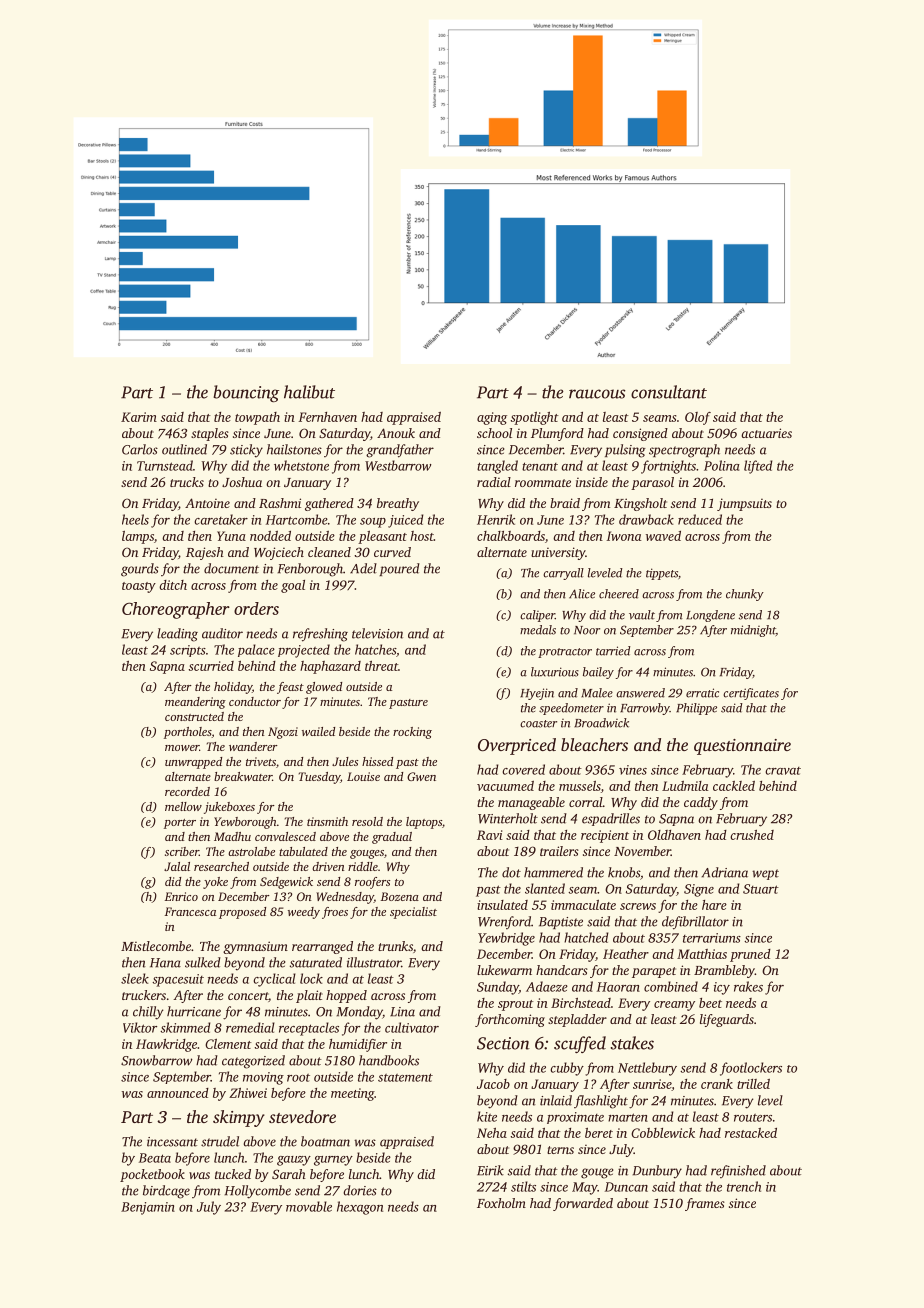  Describe the element at coordinates (188, 651) in the page. I see `scripts` at that location.
